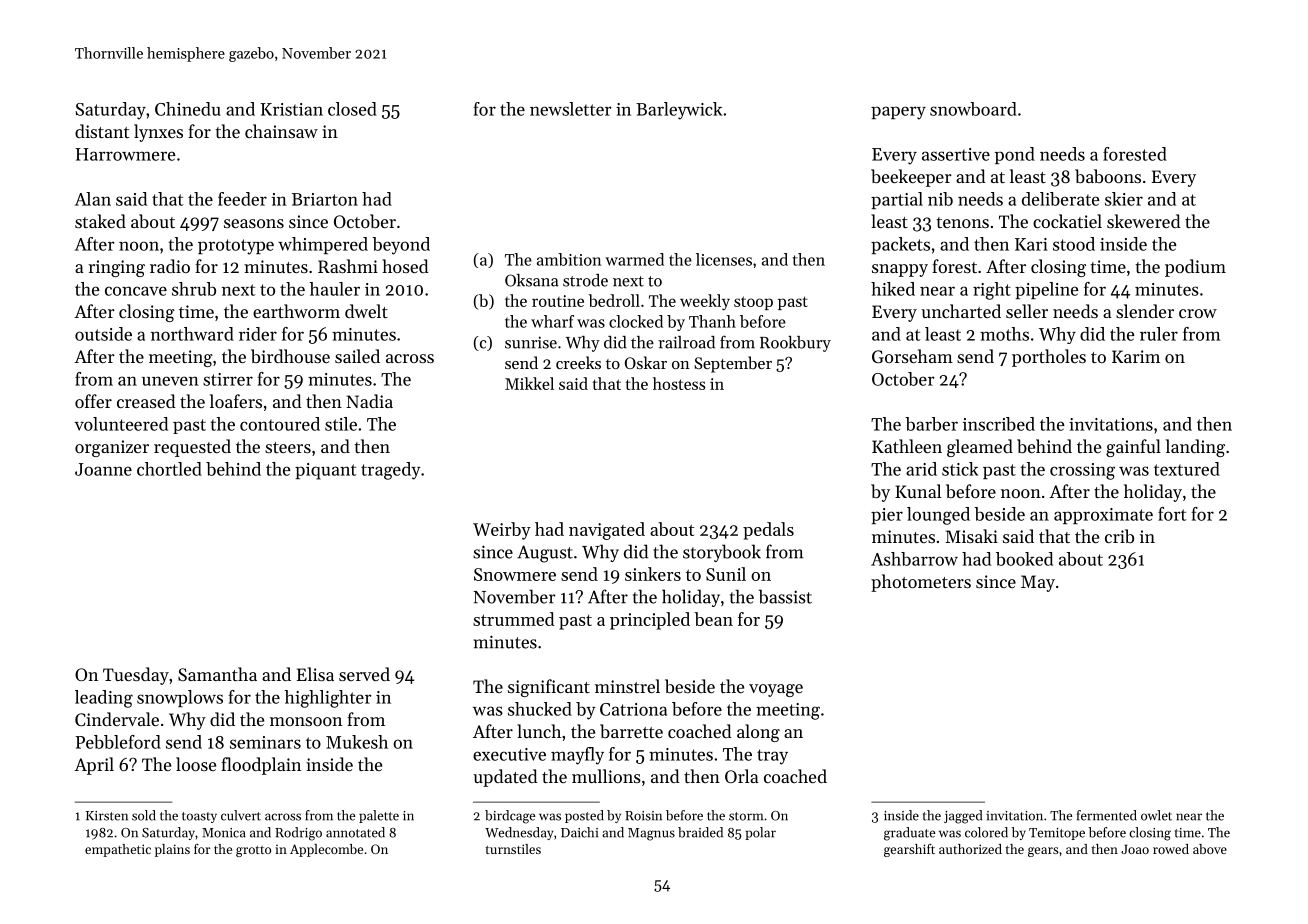 This image has height=924, width=1308. Describe the element at coordinates (1049, 358) in the image. I see `portholes` at that location.
